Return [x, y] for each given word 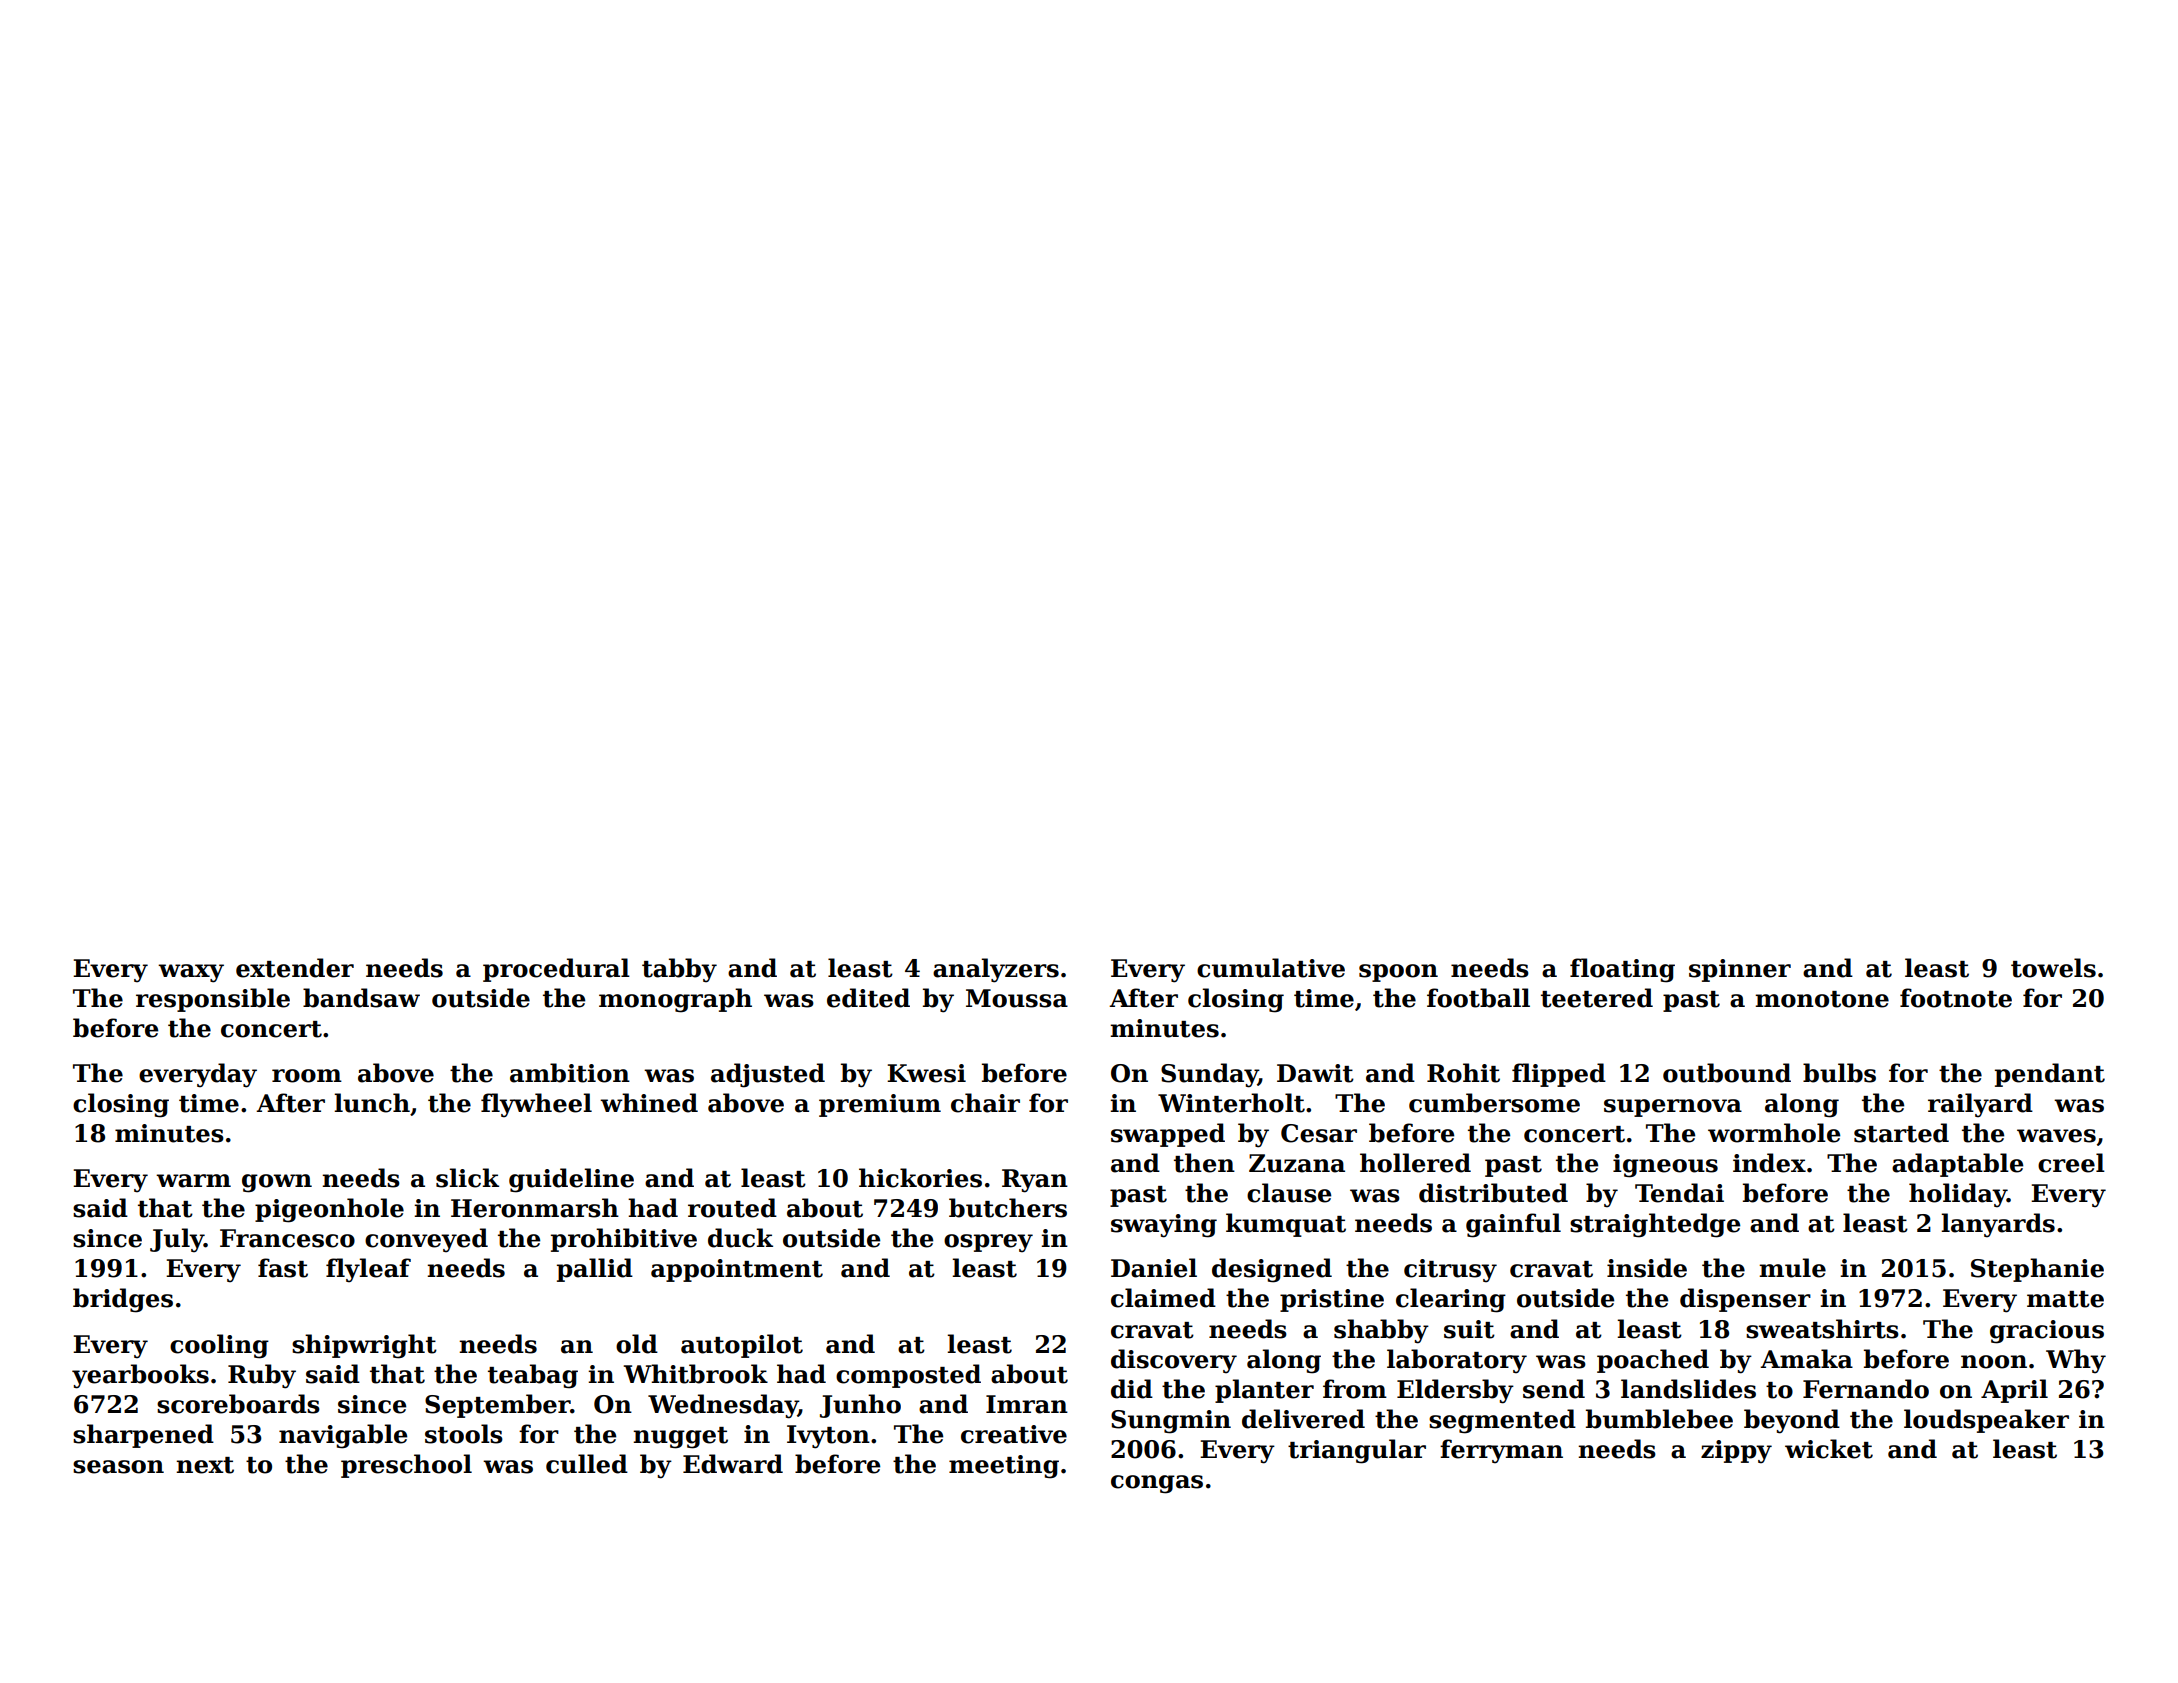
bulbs [1839, 1073]
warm [193, 1181]
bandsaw [361, 998]
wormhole [1774, 1133]
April [2014, 1391]
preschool [406, 1466]
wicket [1829, 1449]
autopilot [742, 1346]
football [1478, 998]
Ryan [1035, 1181]
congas [1157, 1484]
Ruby [262, 1376]
